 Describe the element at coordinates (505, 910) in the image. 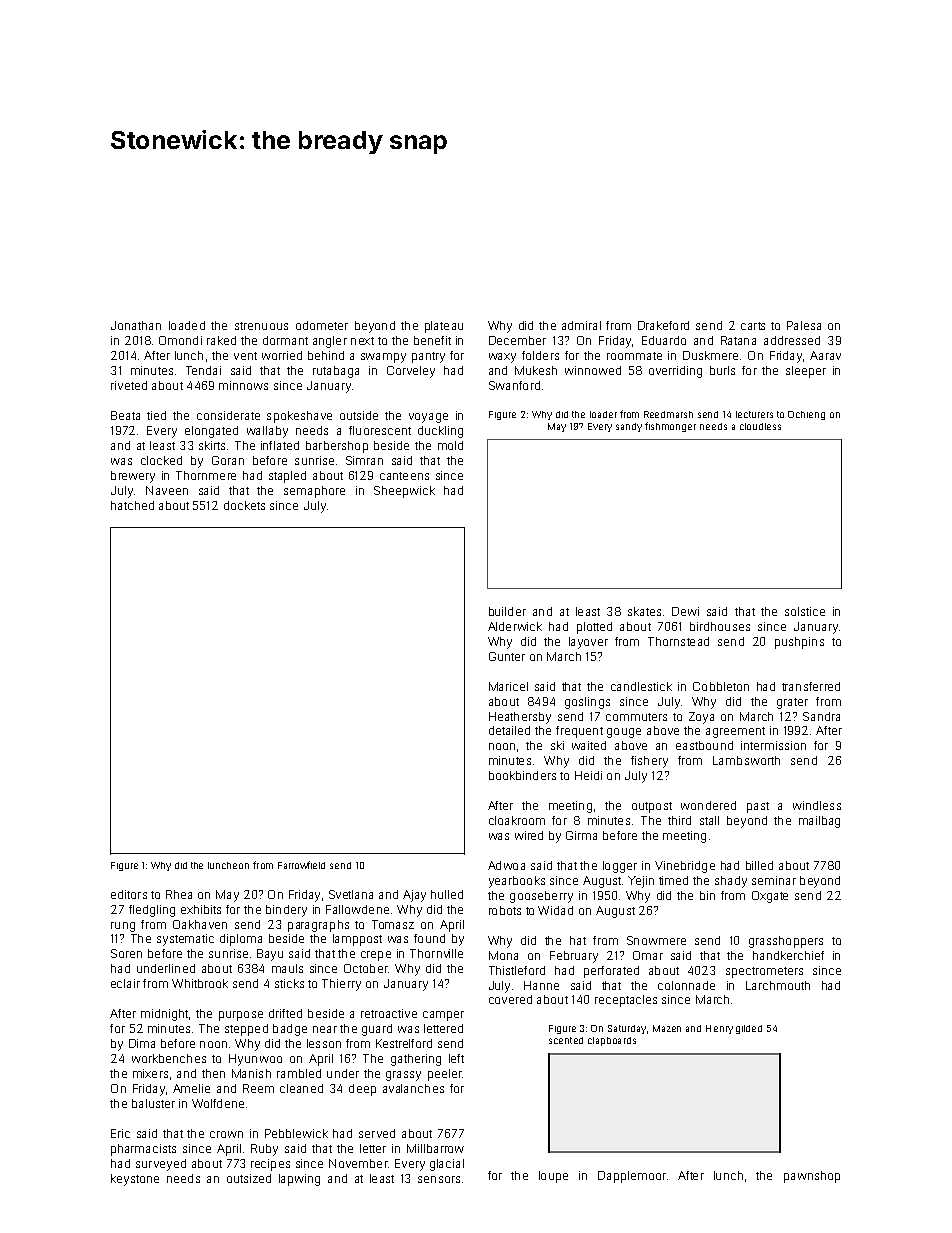

I see `robots` at that location.
